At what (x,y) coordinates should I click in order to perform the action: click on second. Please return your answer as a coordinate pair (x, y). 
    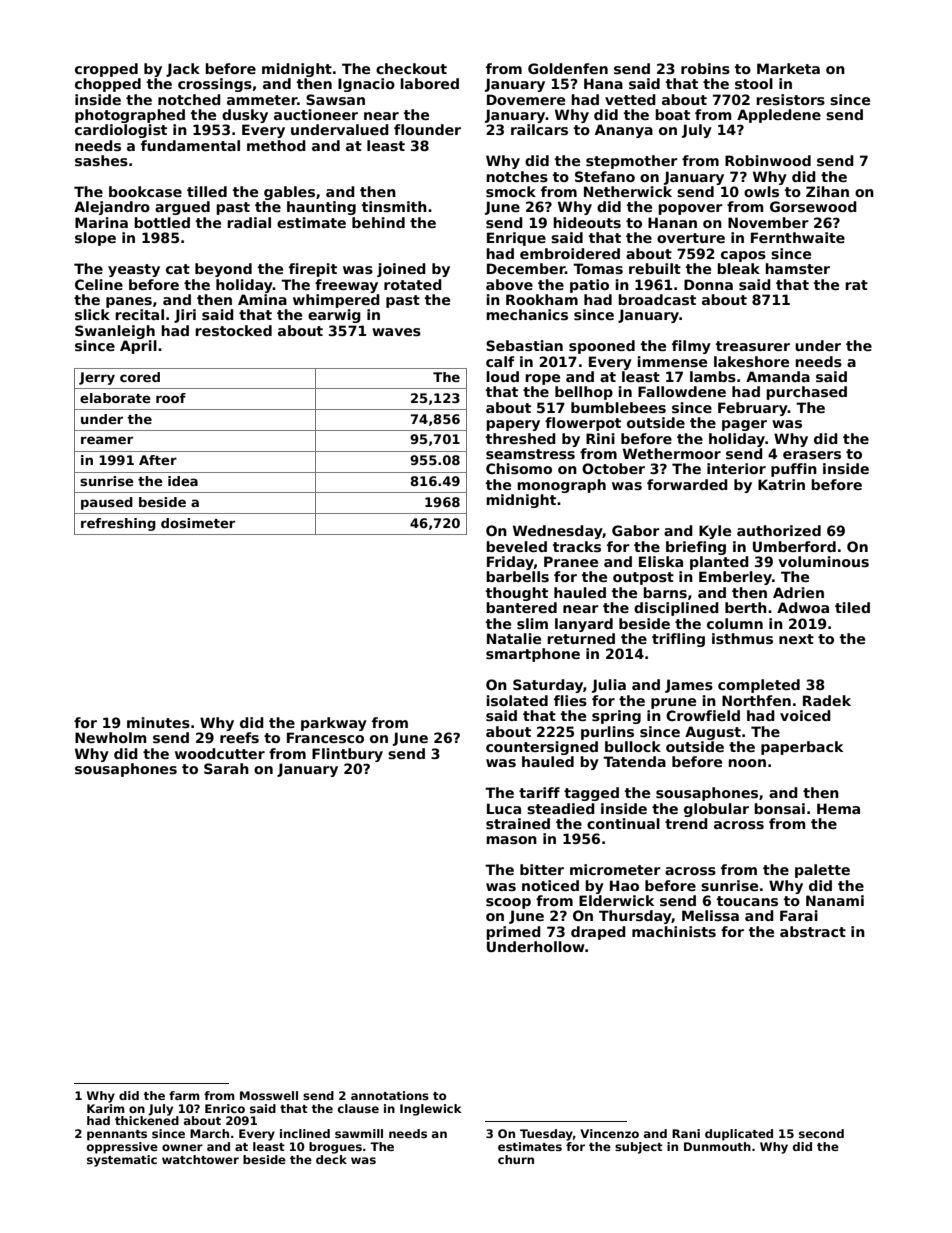
    Looking at the image, I should click on (821, 1133).
